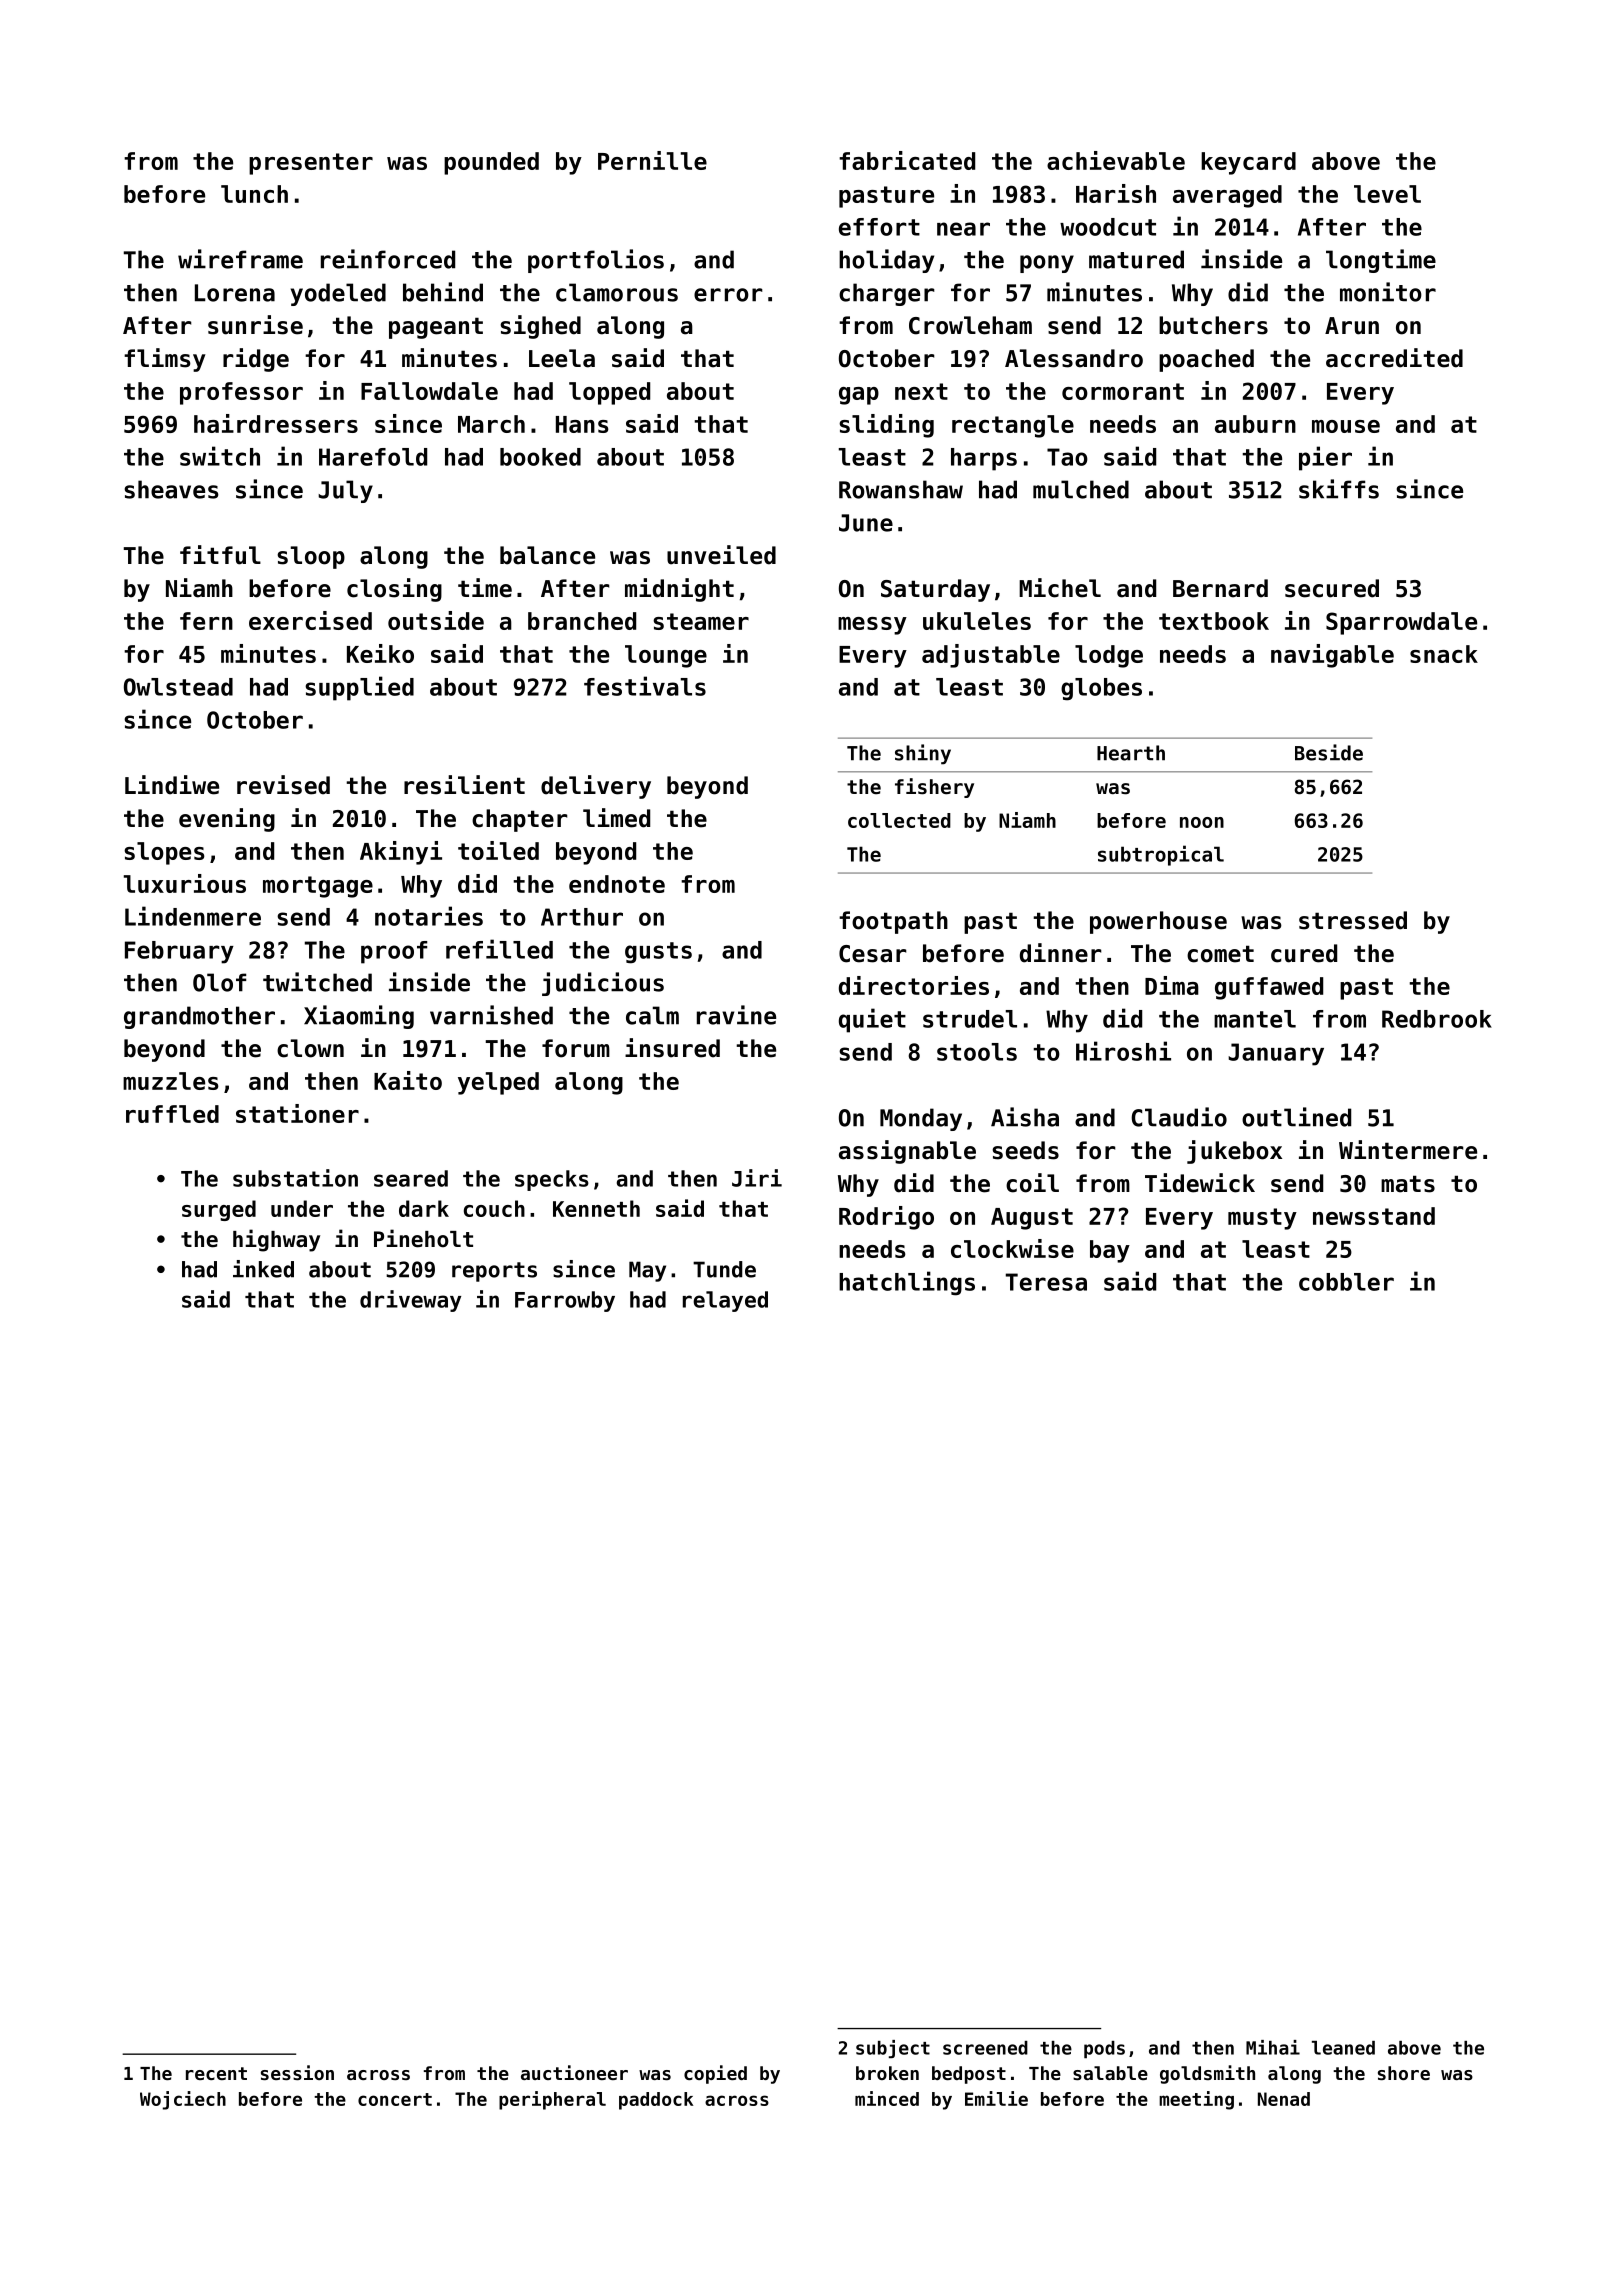 The width and height of the screenshot is (1620, 2292). Describe the element at coordinates (240, 259) in the screenshot. I see `wireframe` at that location.
